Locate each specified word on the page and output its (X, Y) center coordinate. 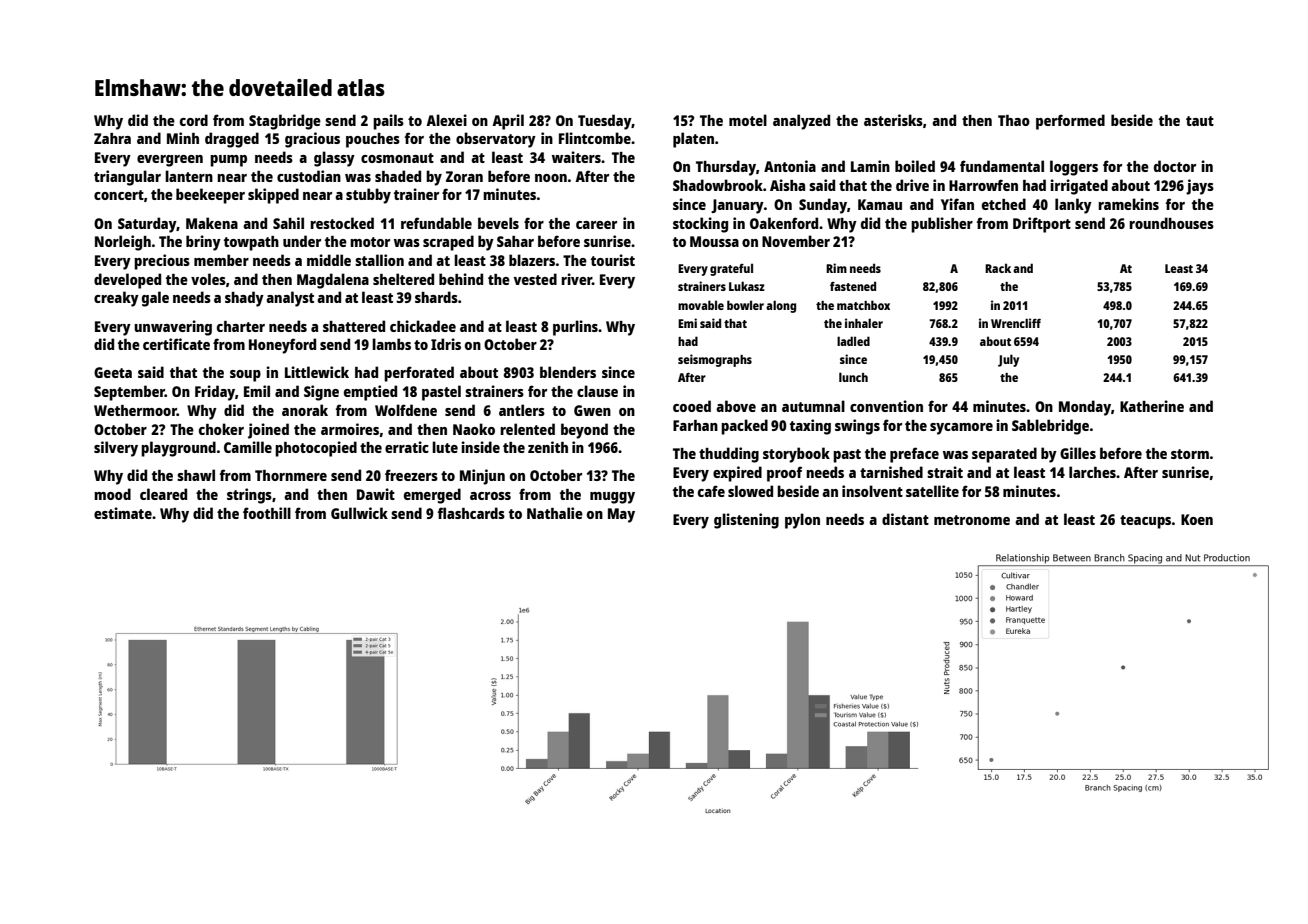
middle (329, 260)
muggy (612, 498)
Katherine (1152, 406)
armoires (350, 429)
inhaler (864, 323)
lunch (853, 377)
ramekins (1128, 204)
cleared (163, 494)
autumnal (813, 406)
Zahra (112, 138)
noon (551, 178)
